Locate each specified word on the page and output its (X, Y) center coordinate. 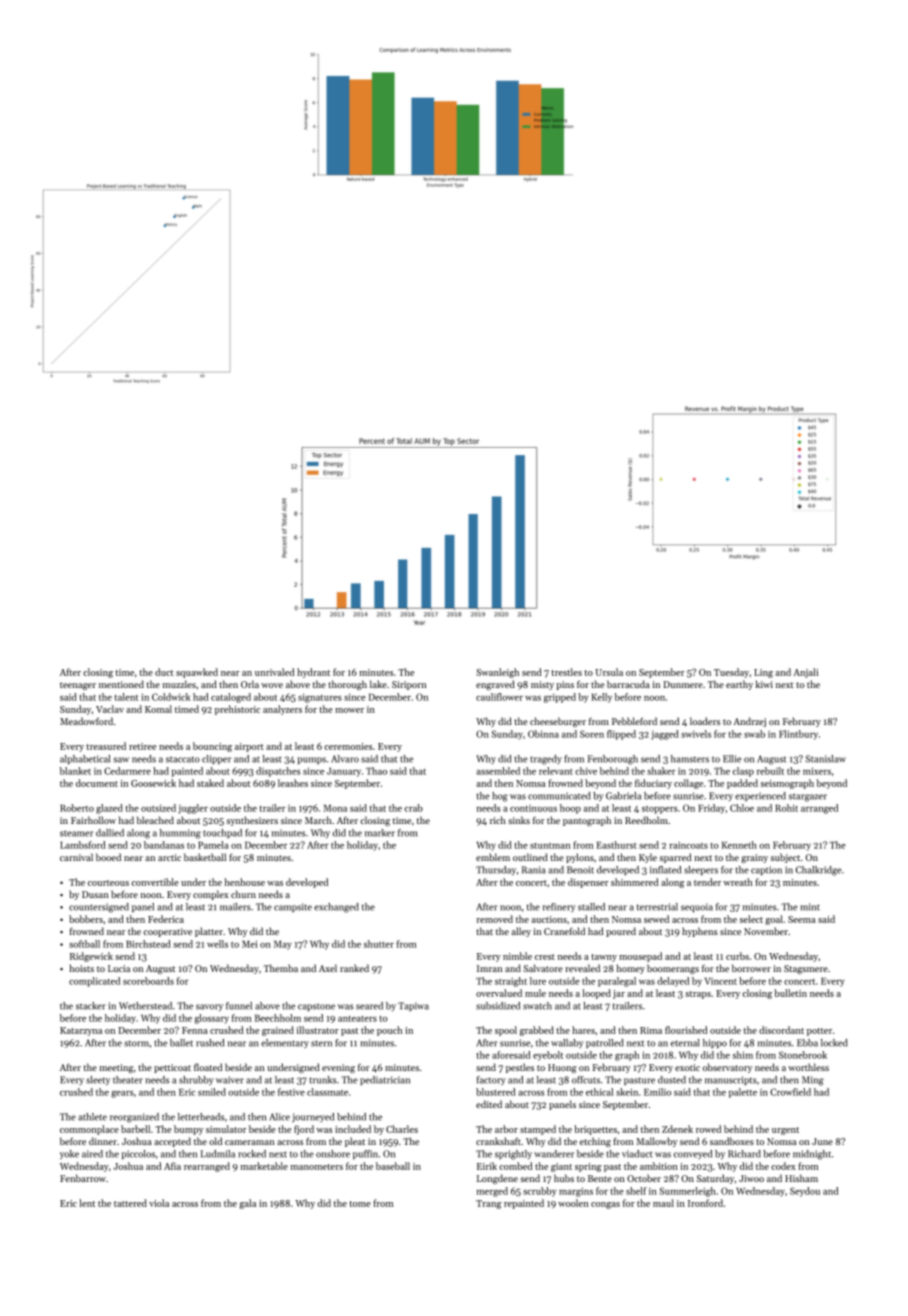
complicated (94, 982)
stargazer (808, 797)
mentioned (121, 684)
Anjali (805, 673)
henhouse (244, 882)
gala (247, 1204)
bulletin (790, 993)
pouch (389, 1031)
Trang (489, 1204)
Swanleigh (497, 673)
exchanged (336, 908)
